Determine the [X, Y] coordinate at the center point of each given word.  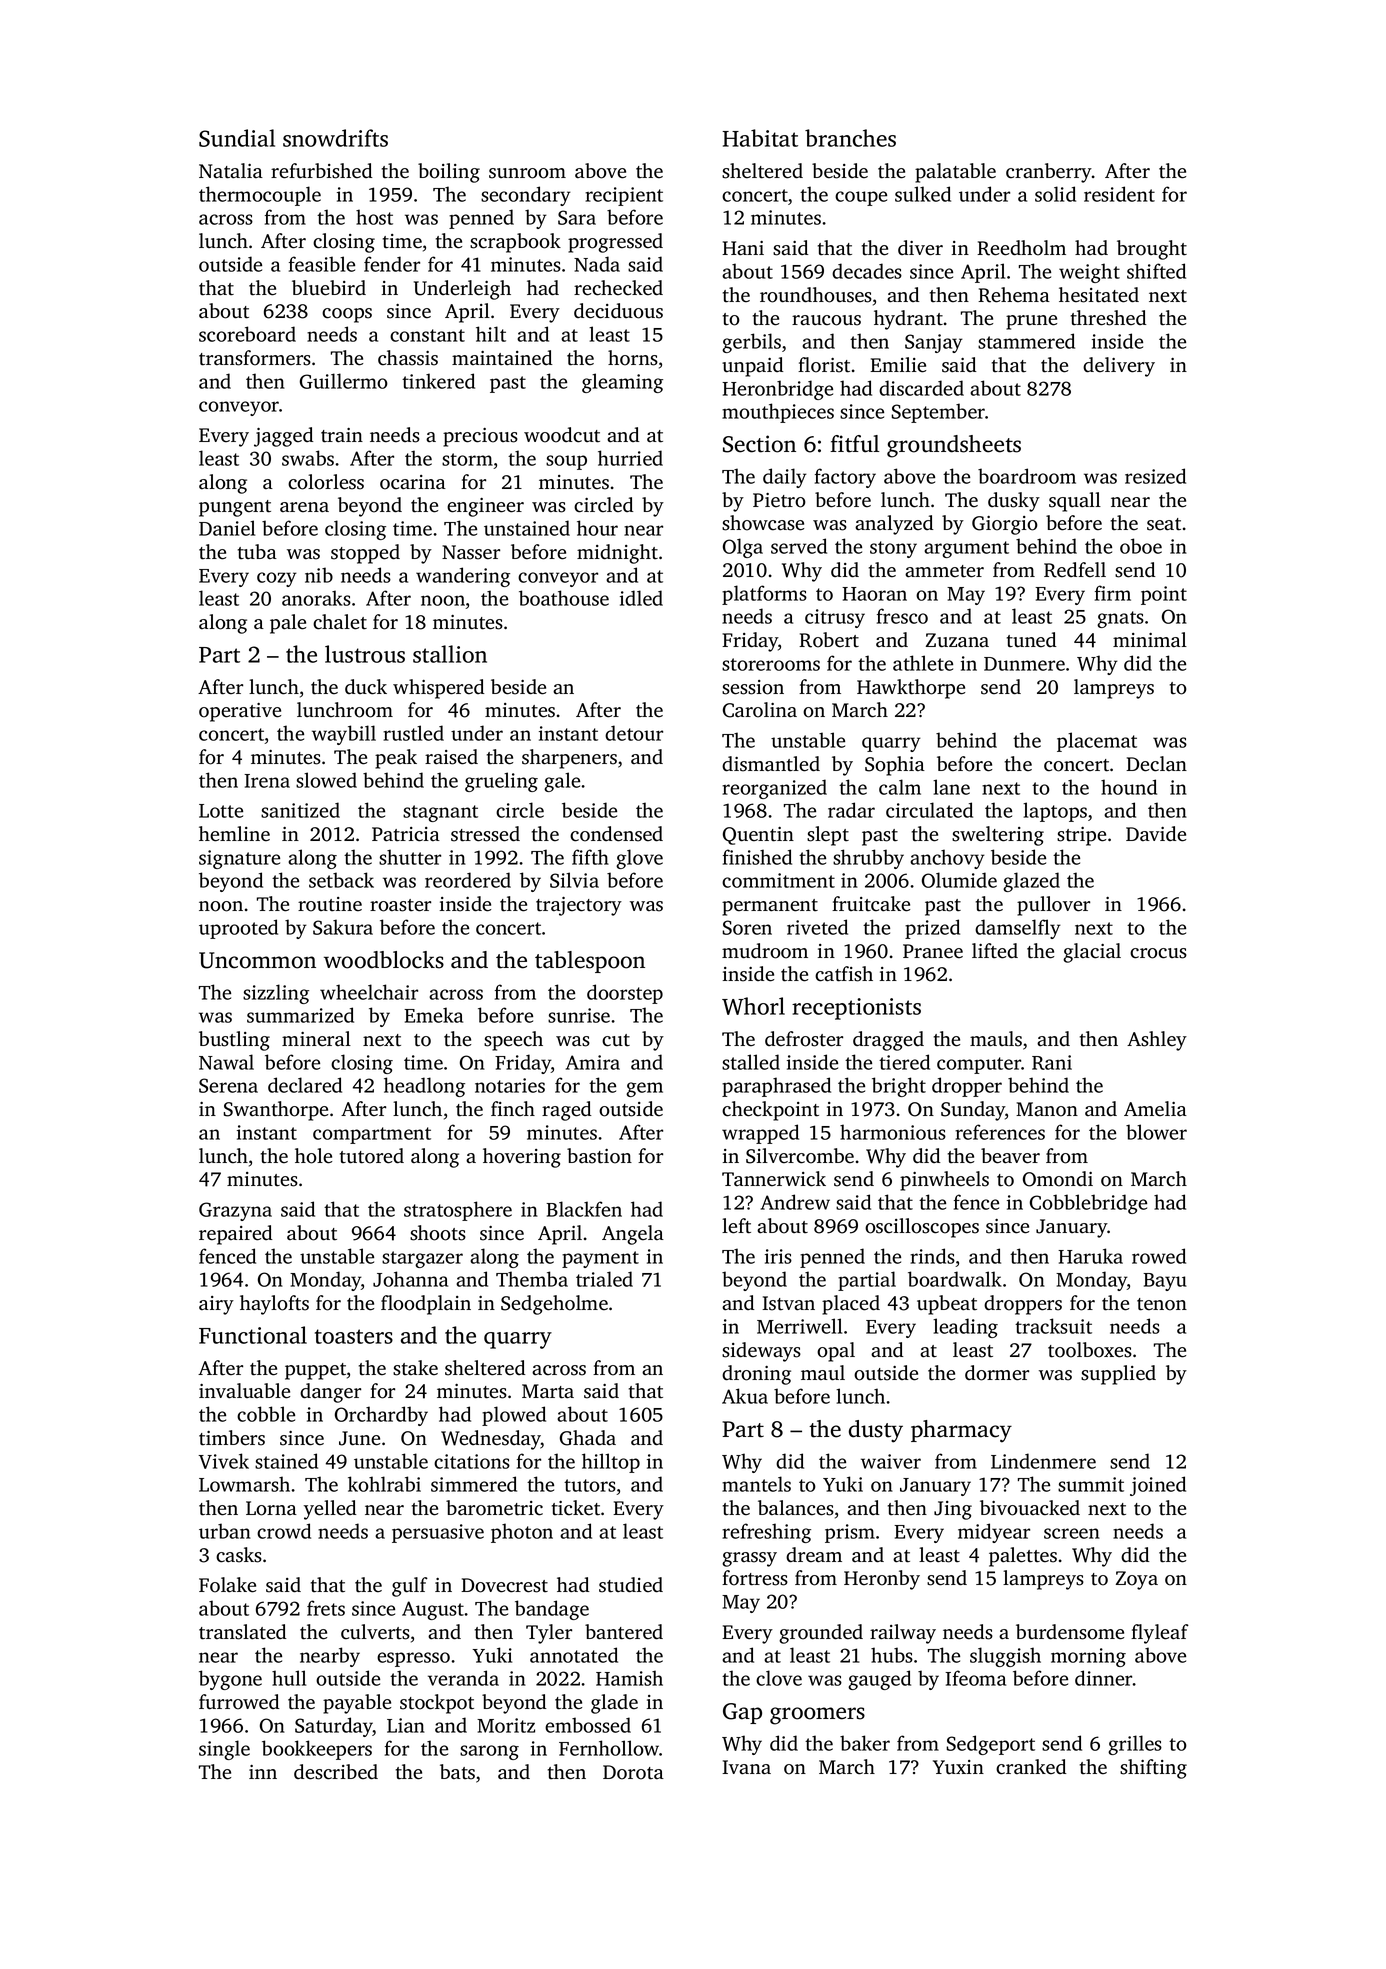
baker [865, 1743]
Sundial [237, 138]
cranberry [1049, 173]
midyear [994, 1533]
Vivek [223, 1461]
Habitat [760, 138]
